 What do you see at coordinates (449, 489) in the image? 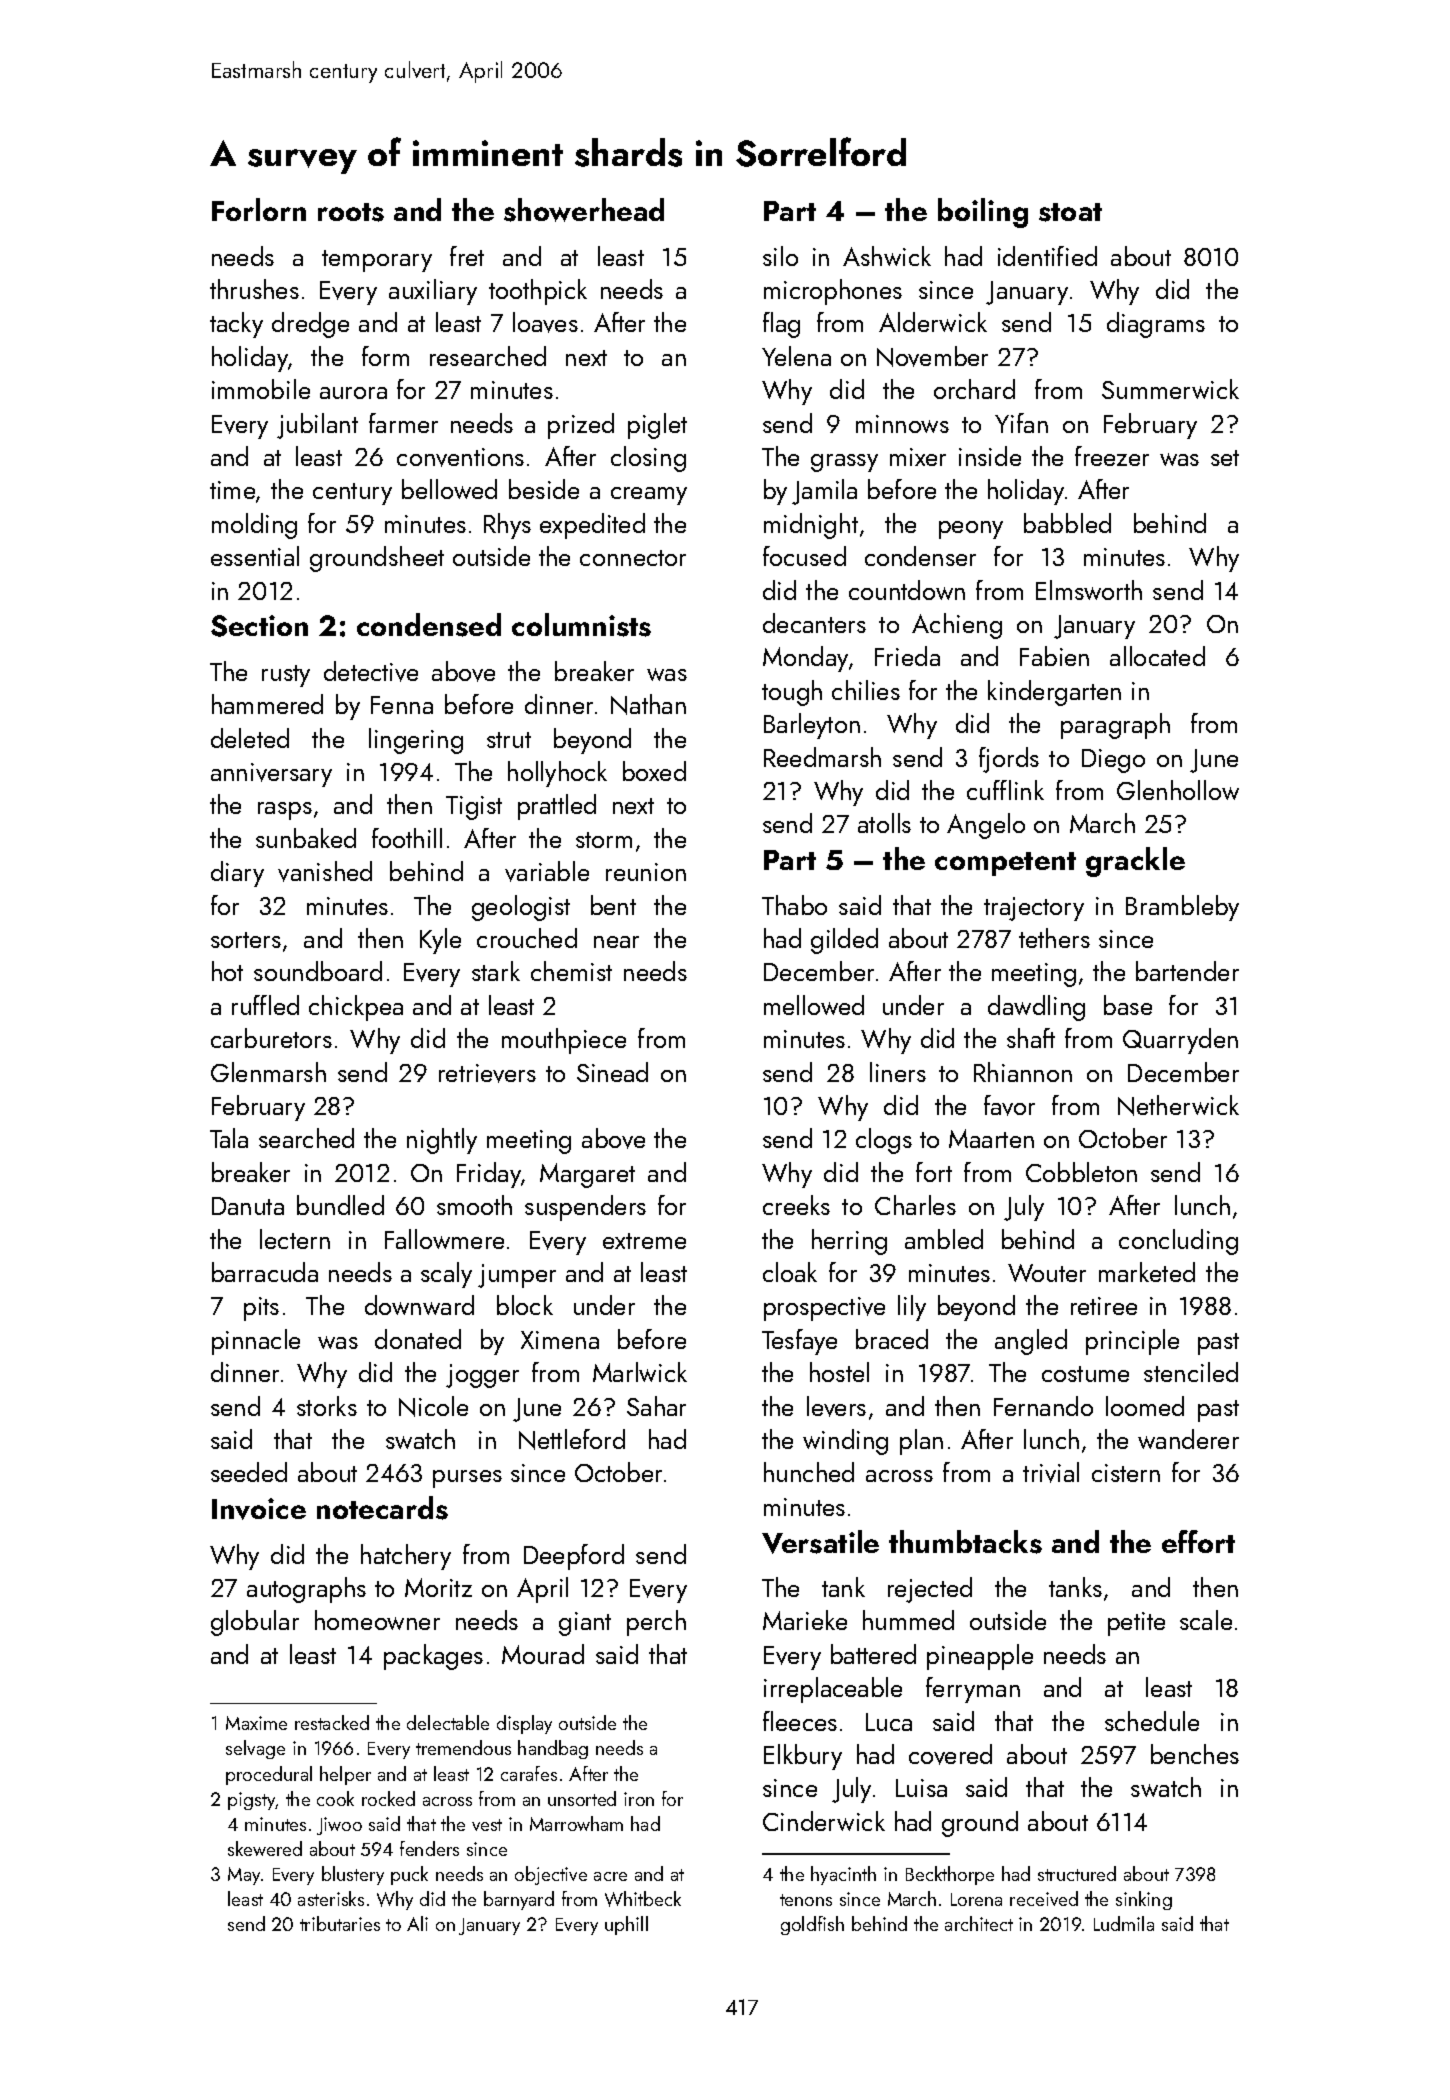
I see `bellowed` at bounding box center [449, 489].
